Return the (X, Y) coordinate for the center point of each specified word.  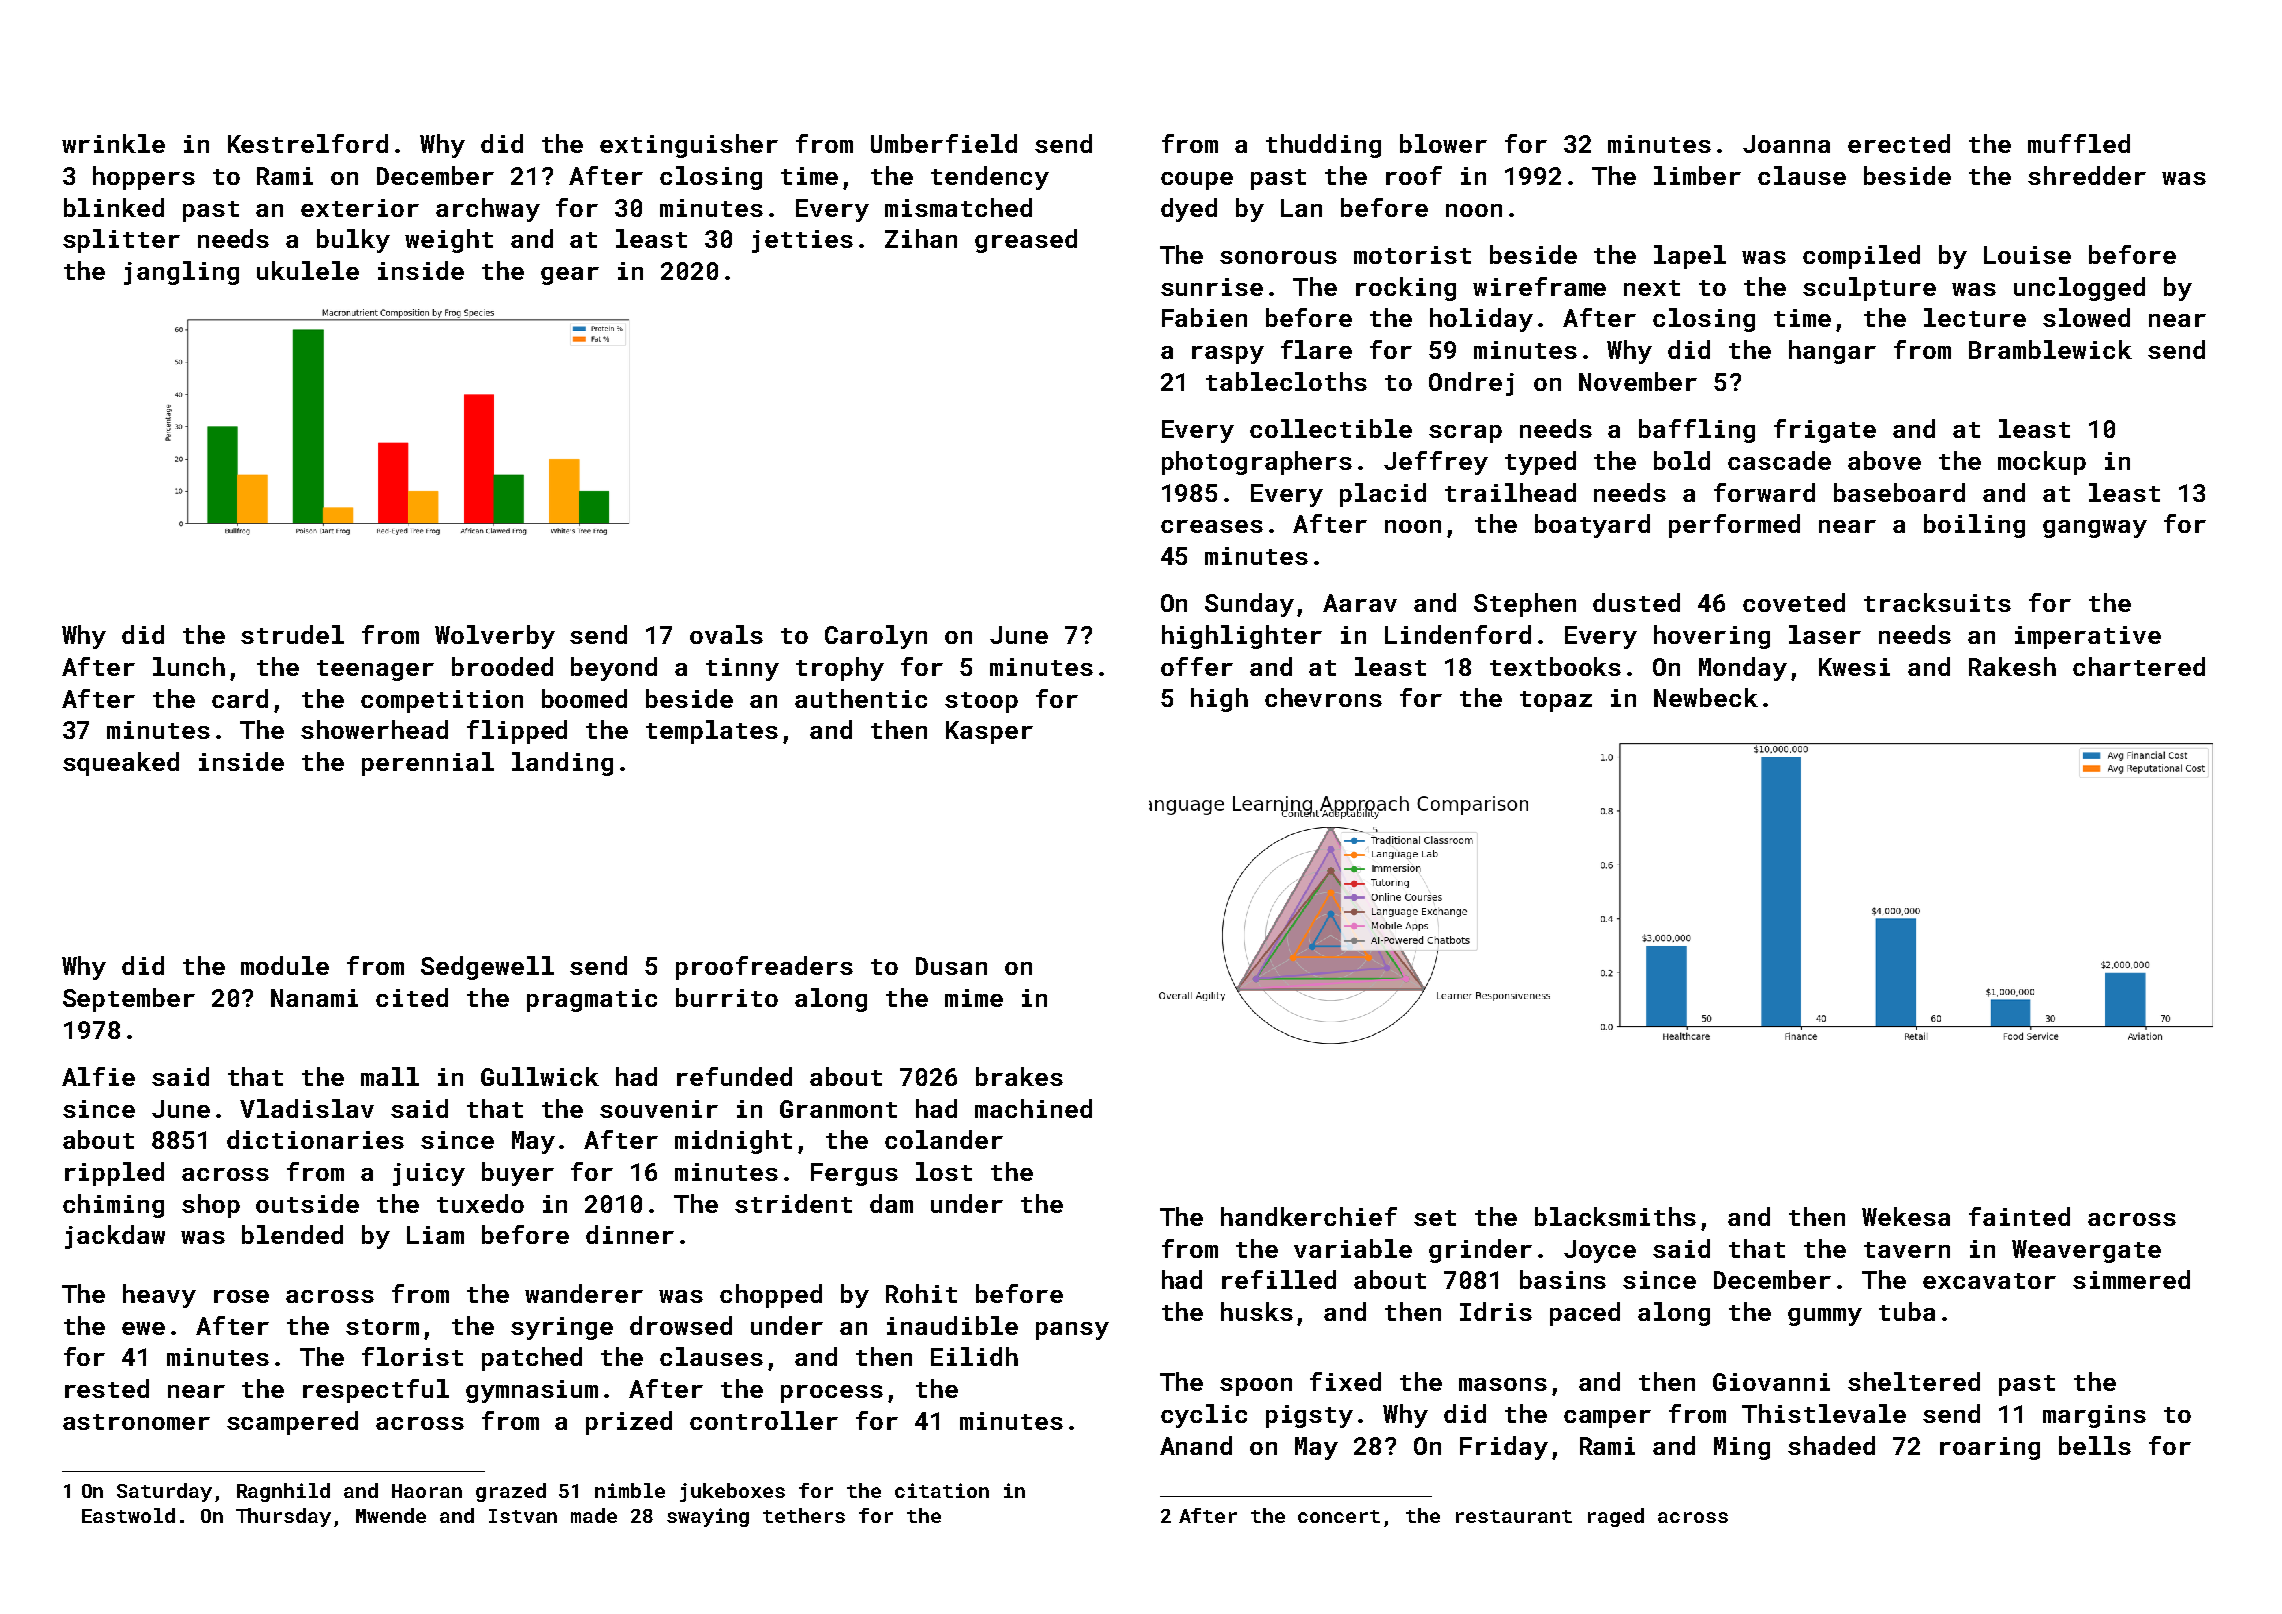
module (285, 965)
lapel (1690, 257)
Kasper (989, 732)
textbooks (1555, 666)
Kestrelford (308, 143)
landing (562, 764)
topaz (1556, 701)
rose (241, 1296)
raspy (1228, 355)
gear (570, 276)
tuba (1907, 1311)
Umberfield (944, 143)
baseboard (1899, 492)
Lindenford (1458, 634)
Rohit (921, 1293)
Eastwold (128, 1515)
